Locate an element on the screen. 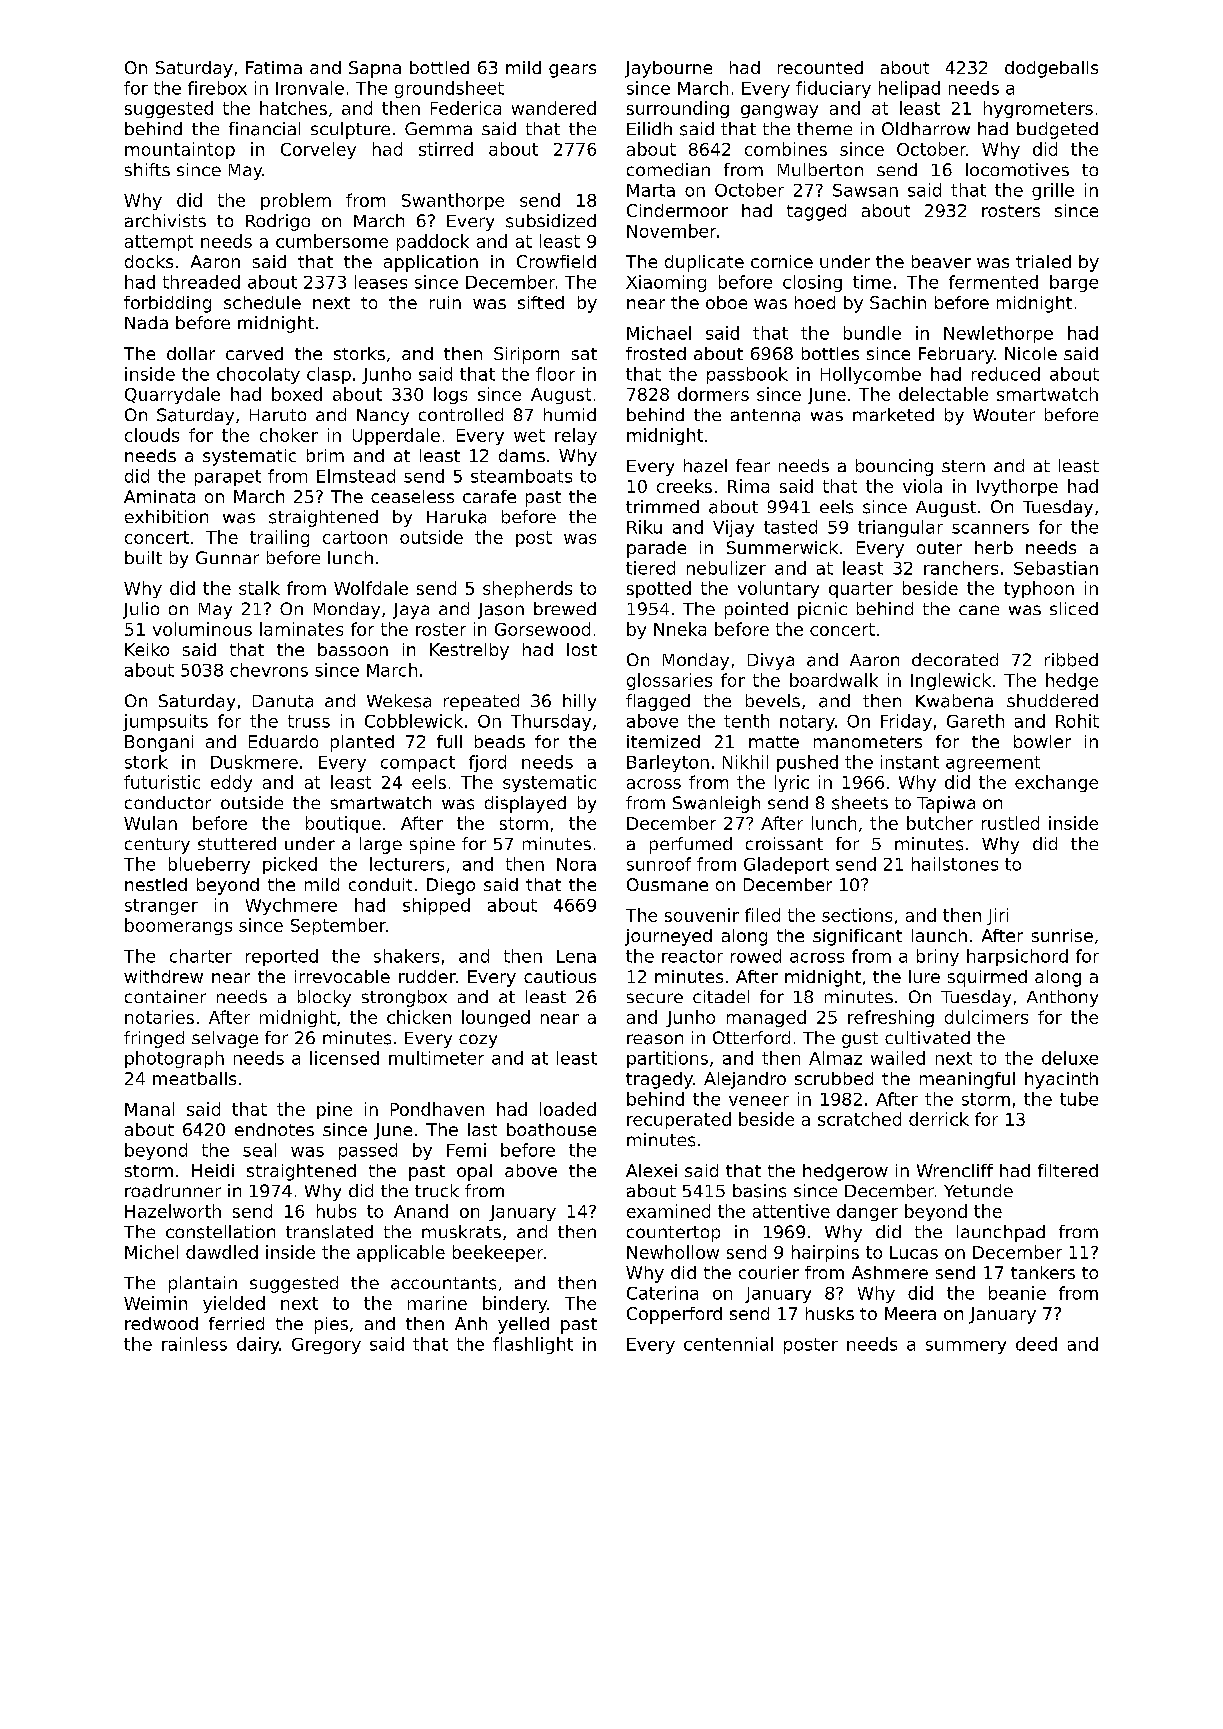 The width and height of the screenshot is (1223, 1729). large is located at coordinates (381, 845).
